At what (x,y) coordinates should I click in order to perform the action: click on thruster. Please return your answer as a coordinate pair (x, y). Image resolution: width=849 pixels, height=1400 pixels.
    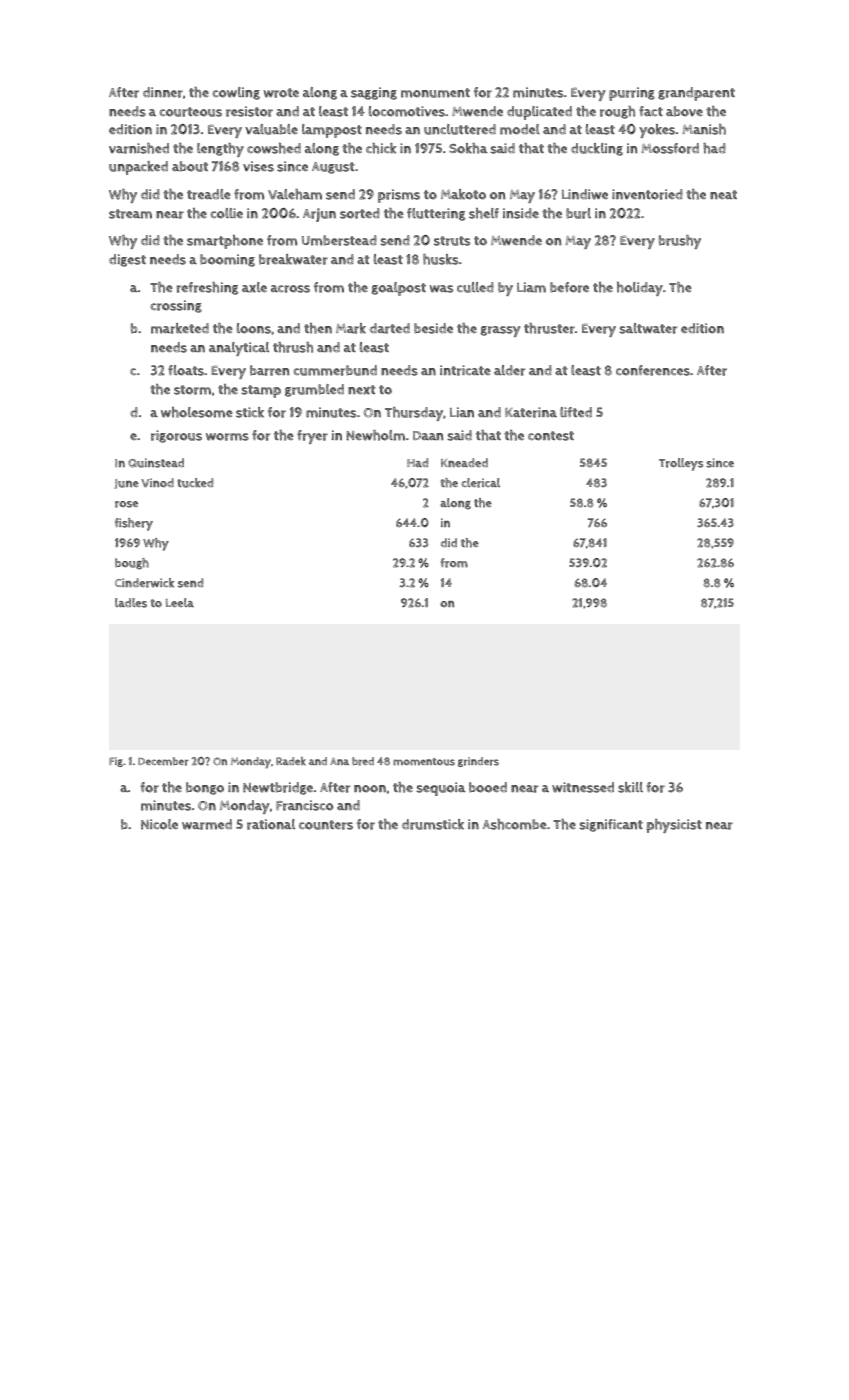
    Looking at the image, I should click on (549, 328).
